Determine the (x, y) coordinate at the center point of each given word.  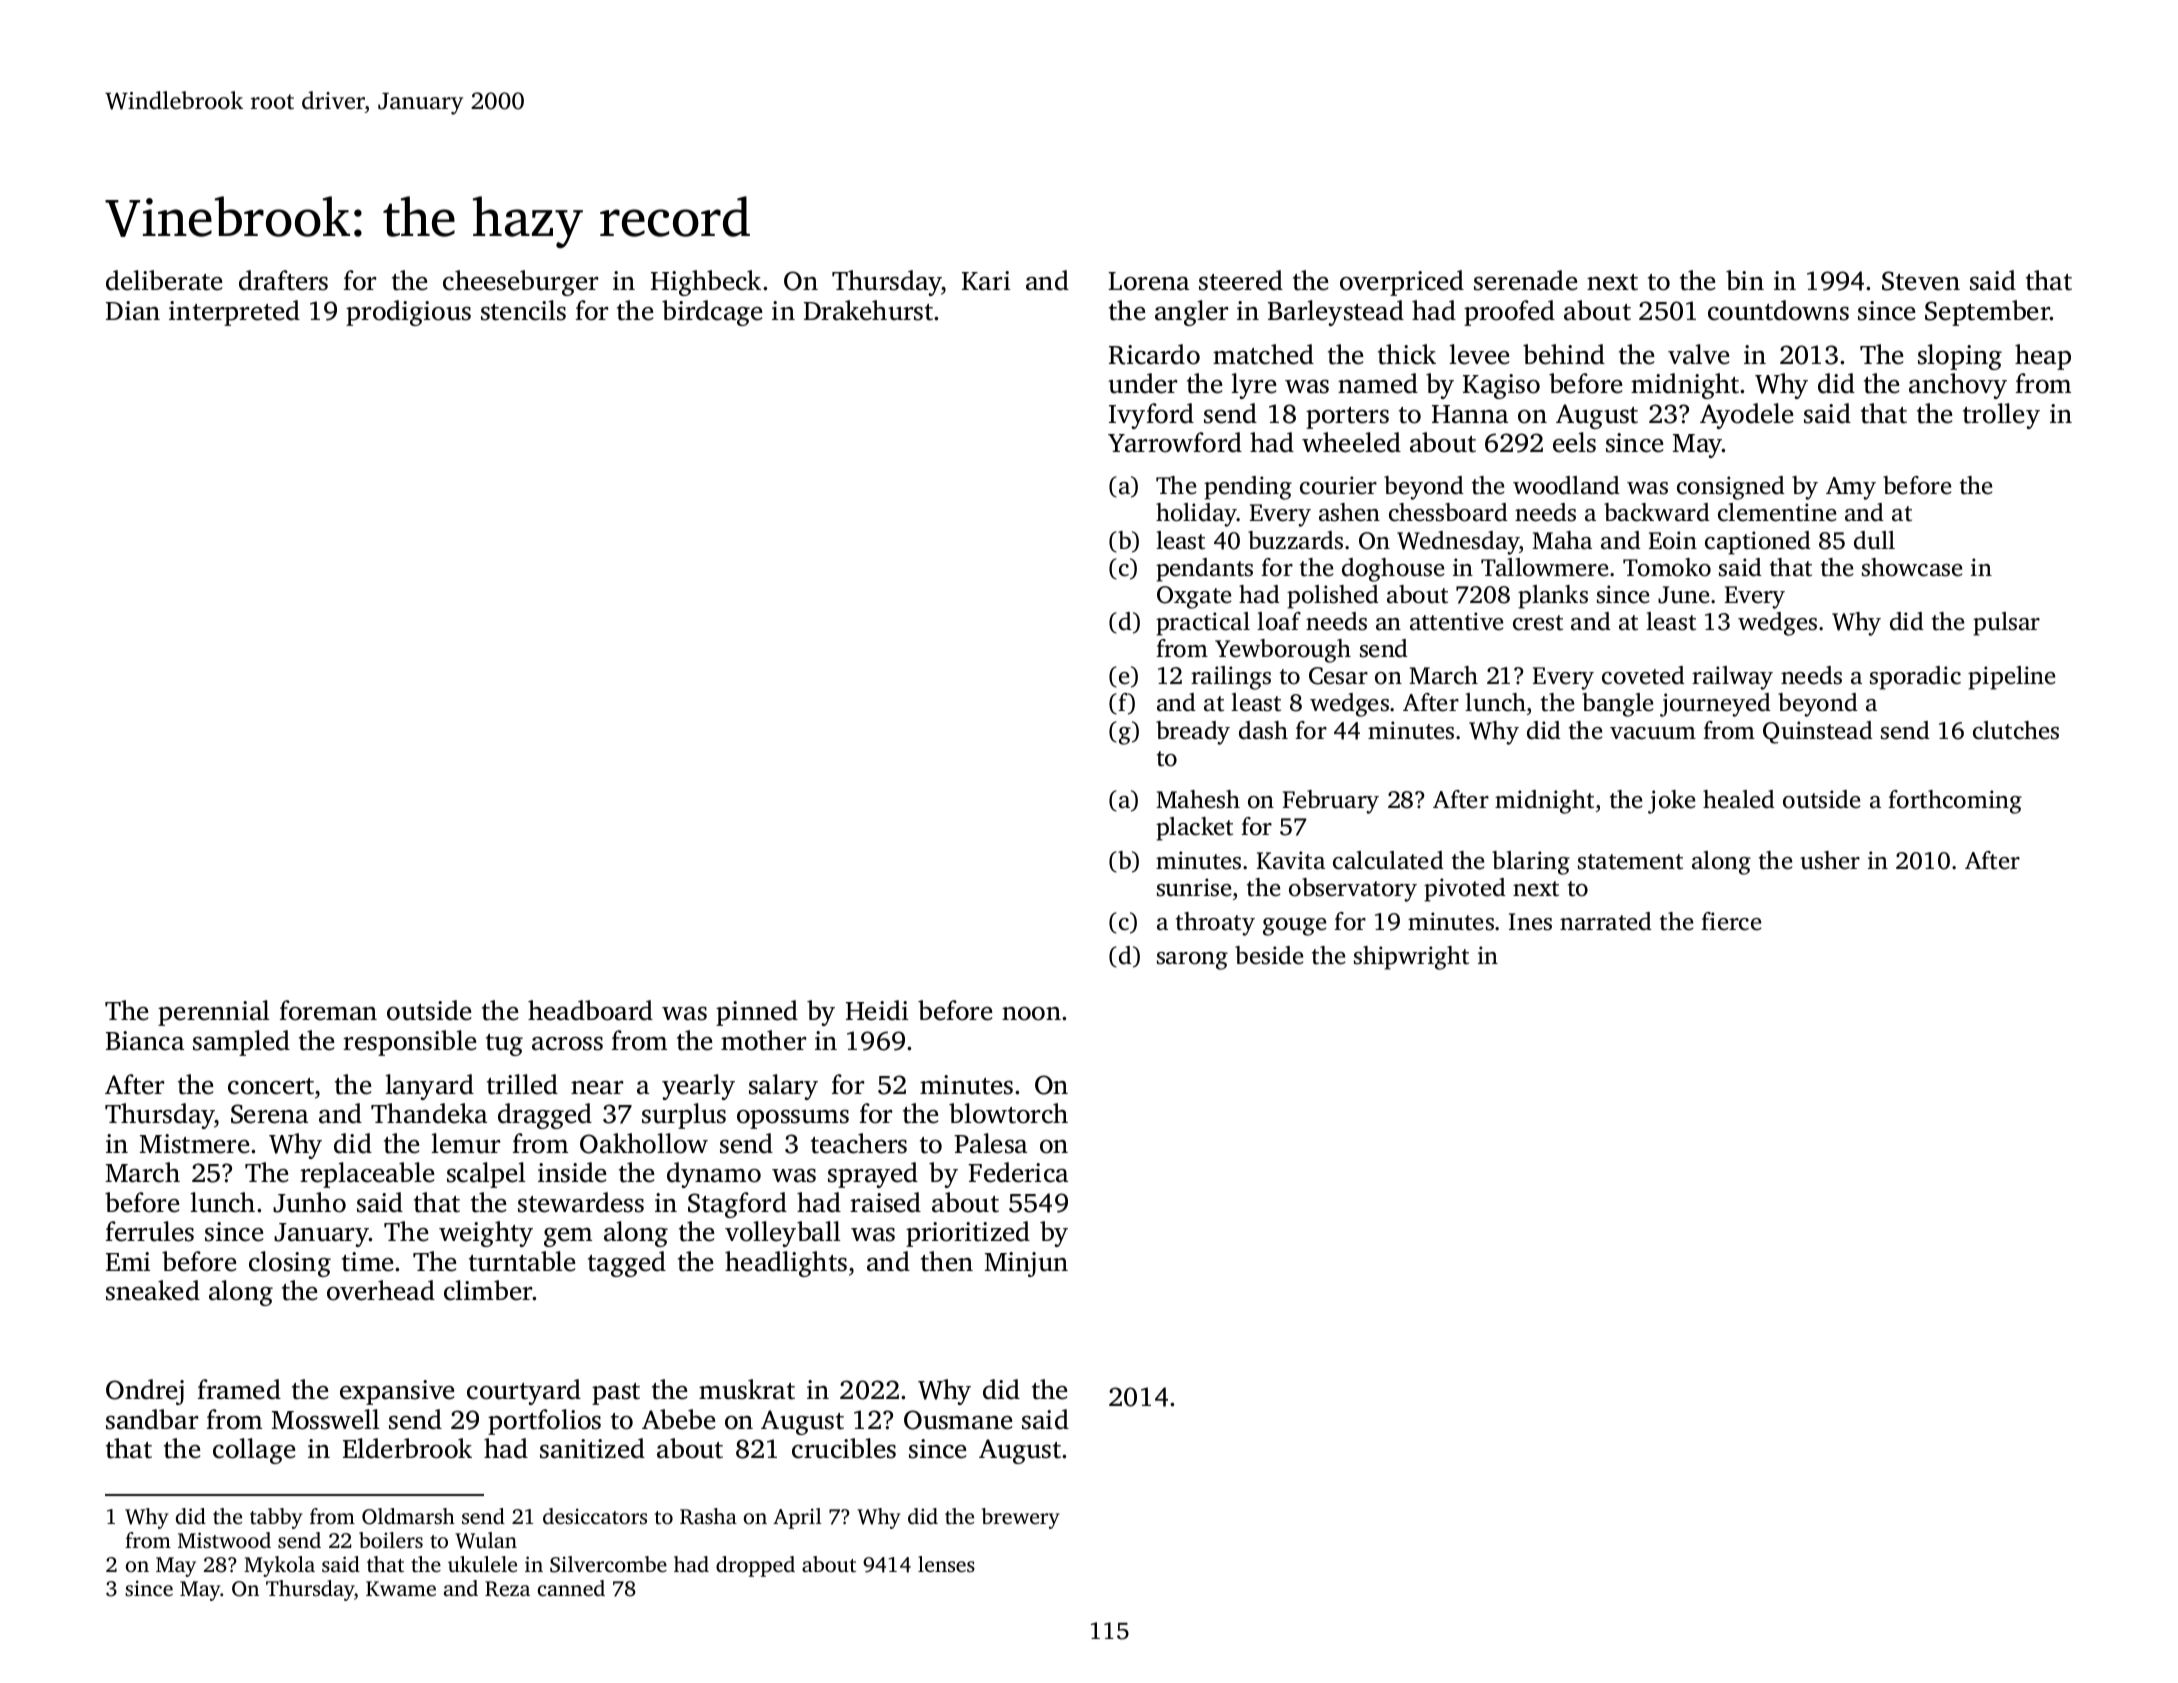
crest (1538, 623)
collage (254, 1451)
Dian (133, 311)
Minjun (1026, 1264)
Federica (1018, 1172)
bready (1193, 733)
